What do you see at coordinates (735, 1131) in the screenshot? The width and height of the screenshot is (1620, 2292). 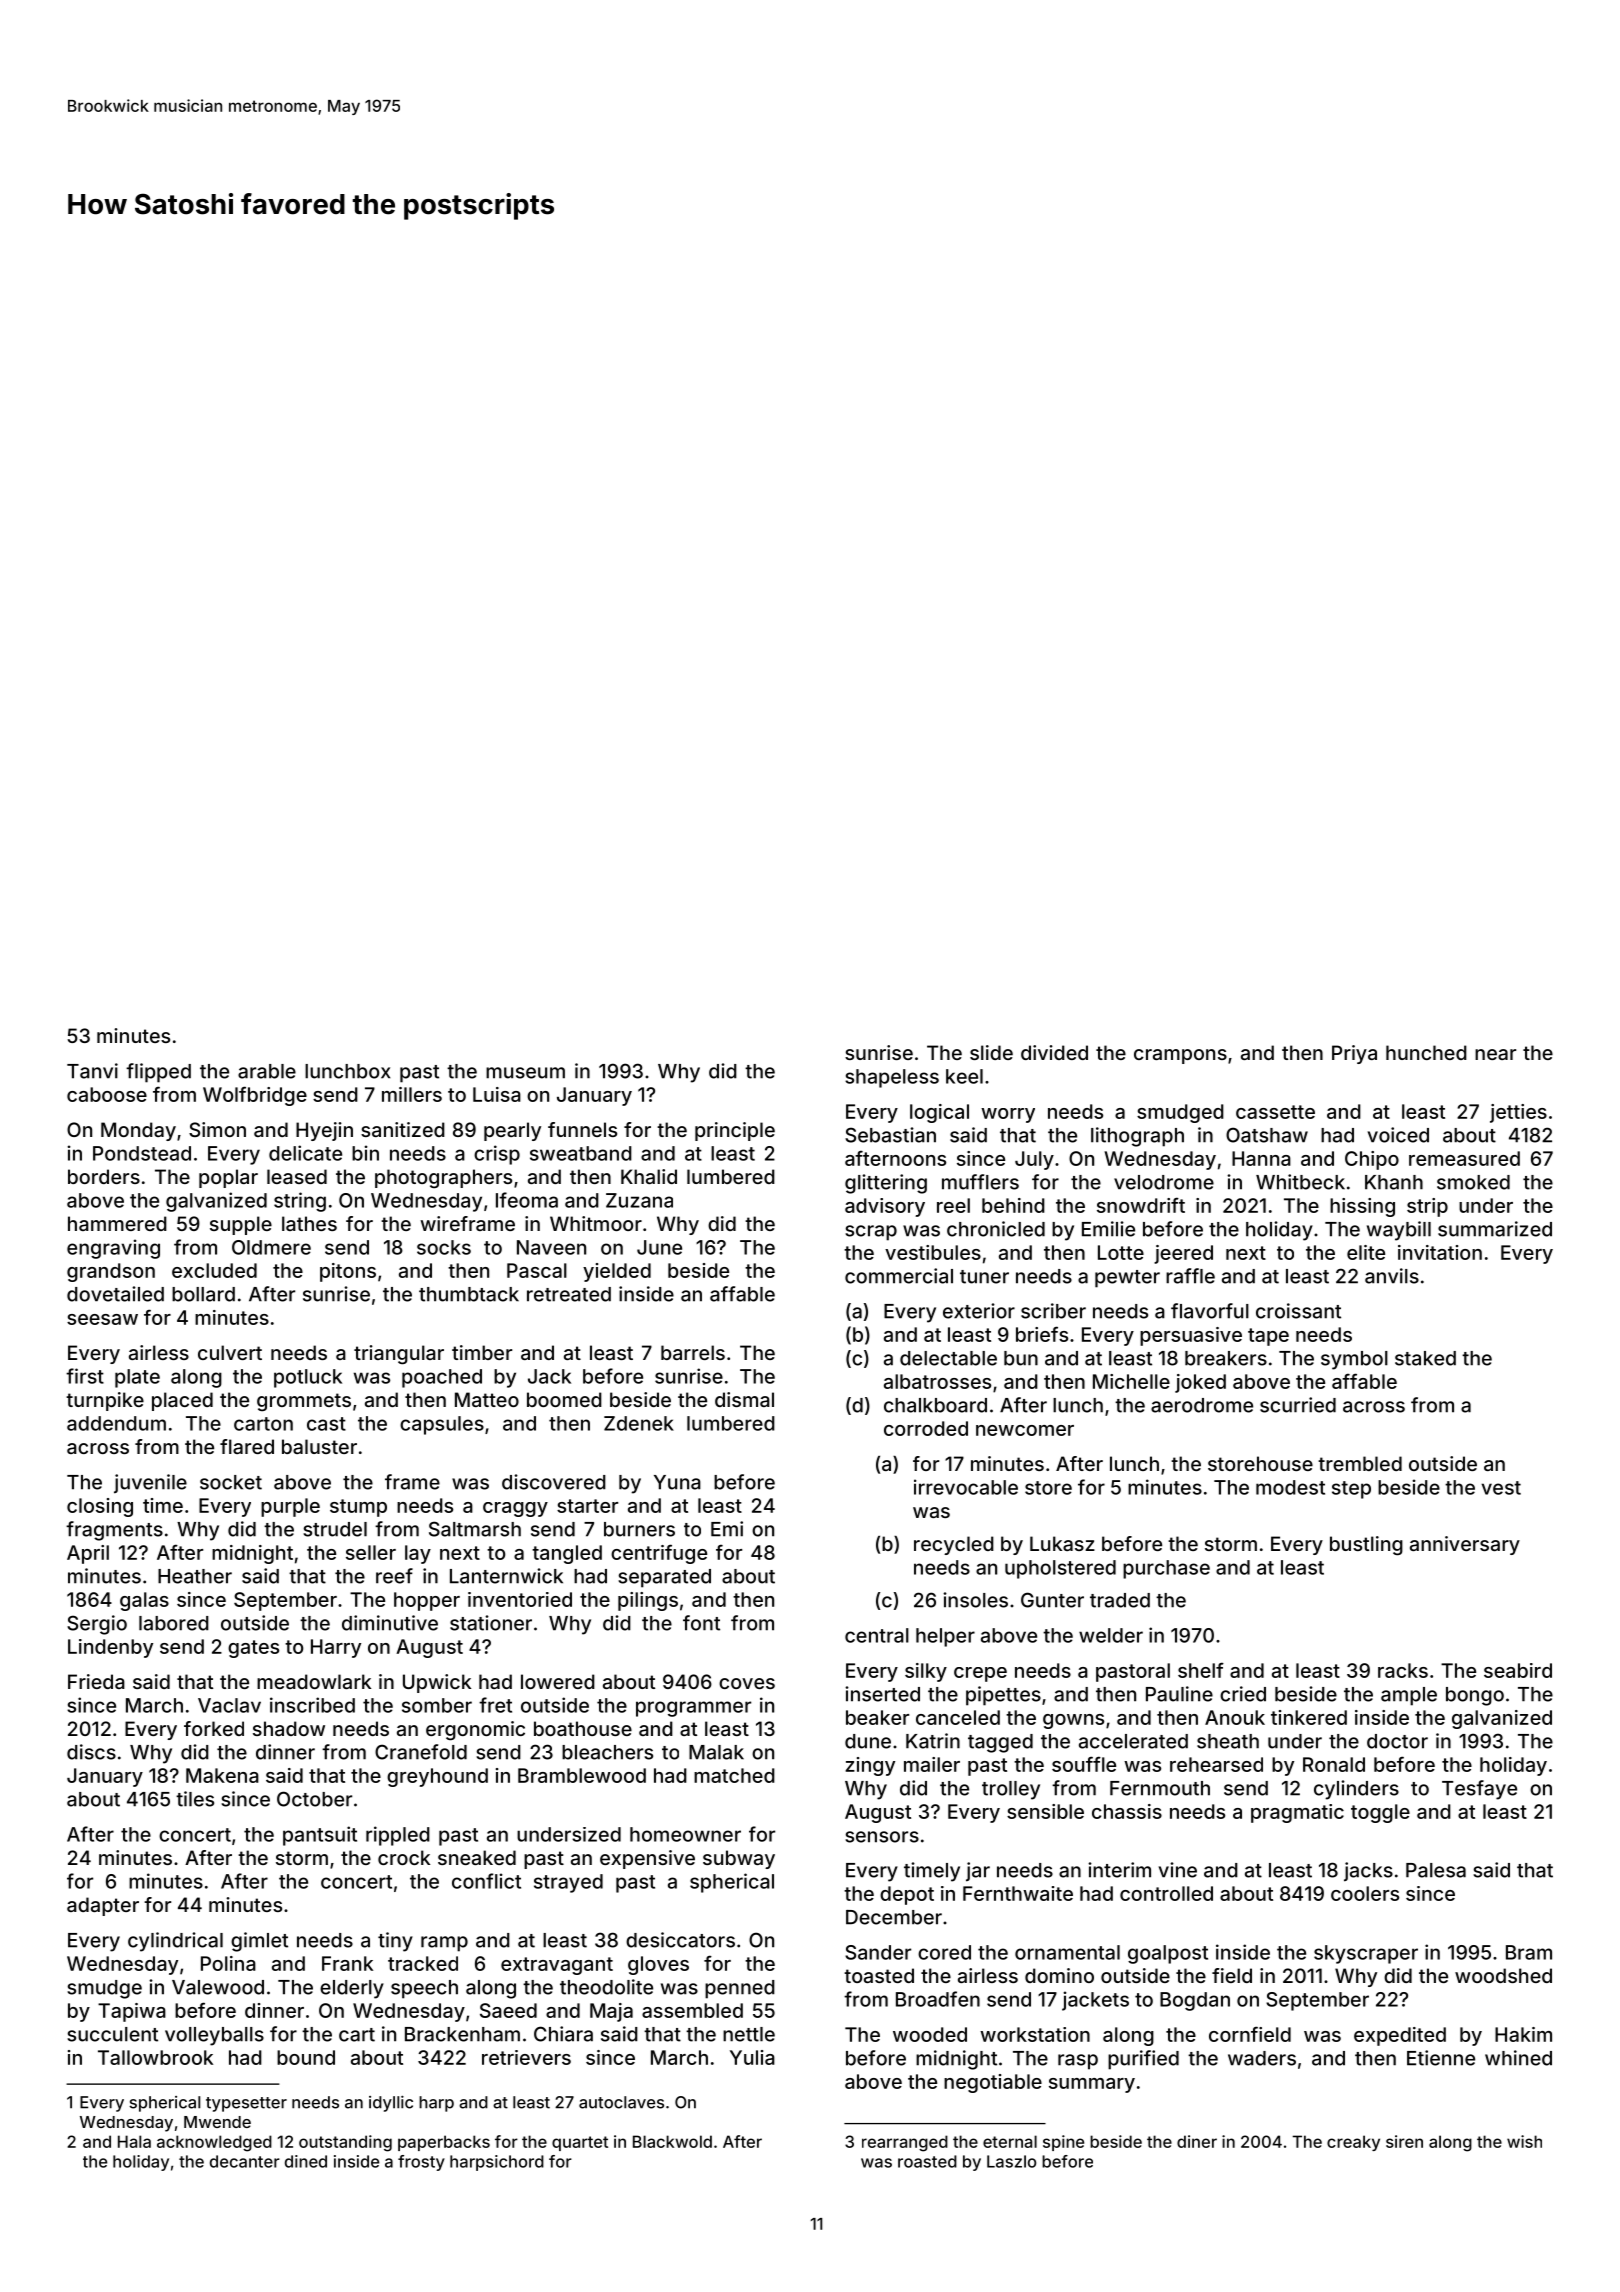 I see `principle` at bounding box center [735, 1131].
